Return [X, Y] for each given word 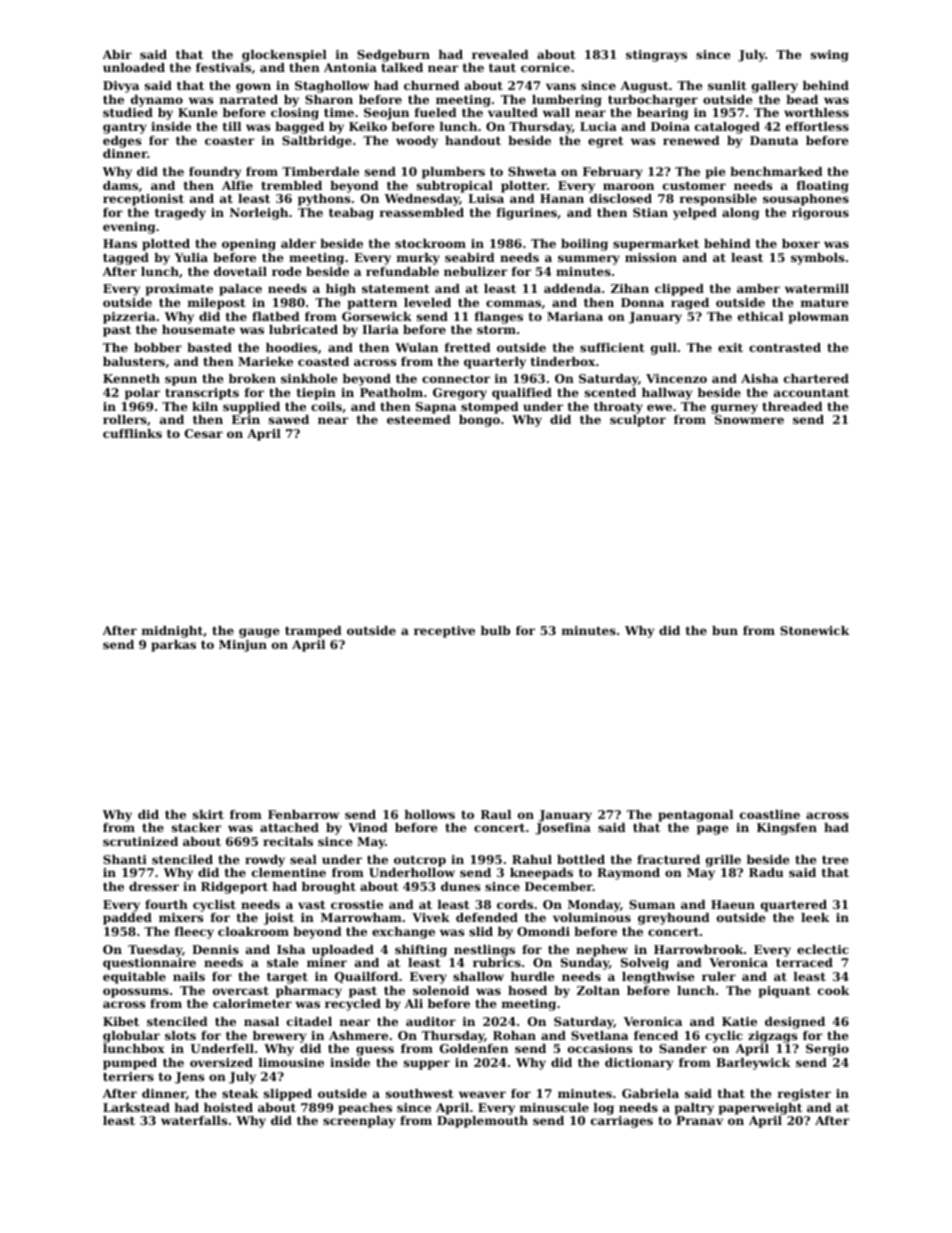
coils [326, 406]
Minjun [243, 646]
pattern [372, 304]
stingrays [656, 56]
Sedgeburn [393, 56]
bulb [495, 630]
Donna [642, 302]
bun [725, 630]
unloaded [134, 67]
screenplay [359, 1122]
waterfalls [194, 1120]
